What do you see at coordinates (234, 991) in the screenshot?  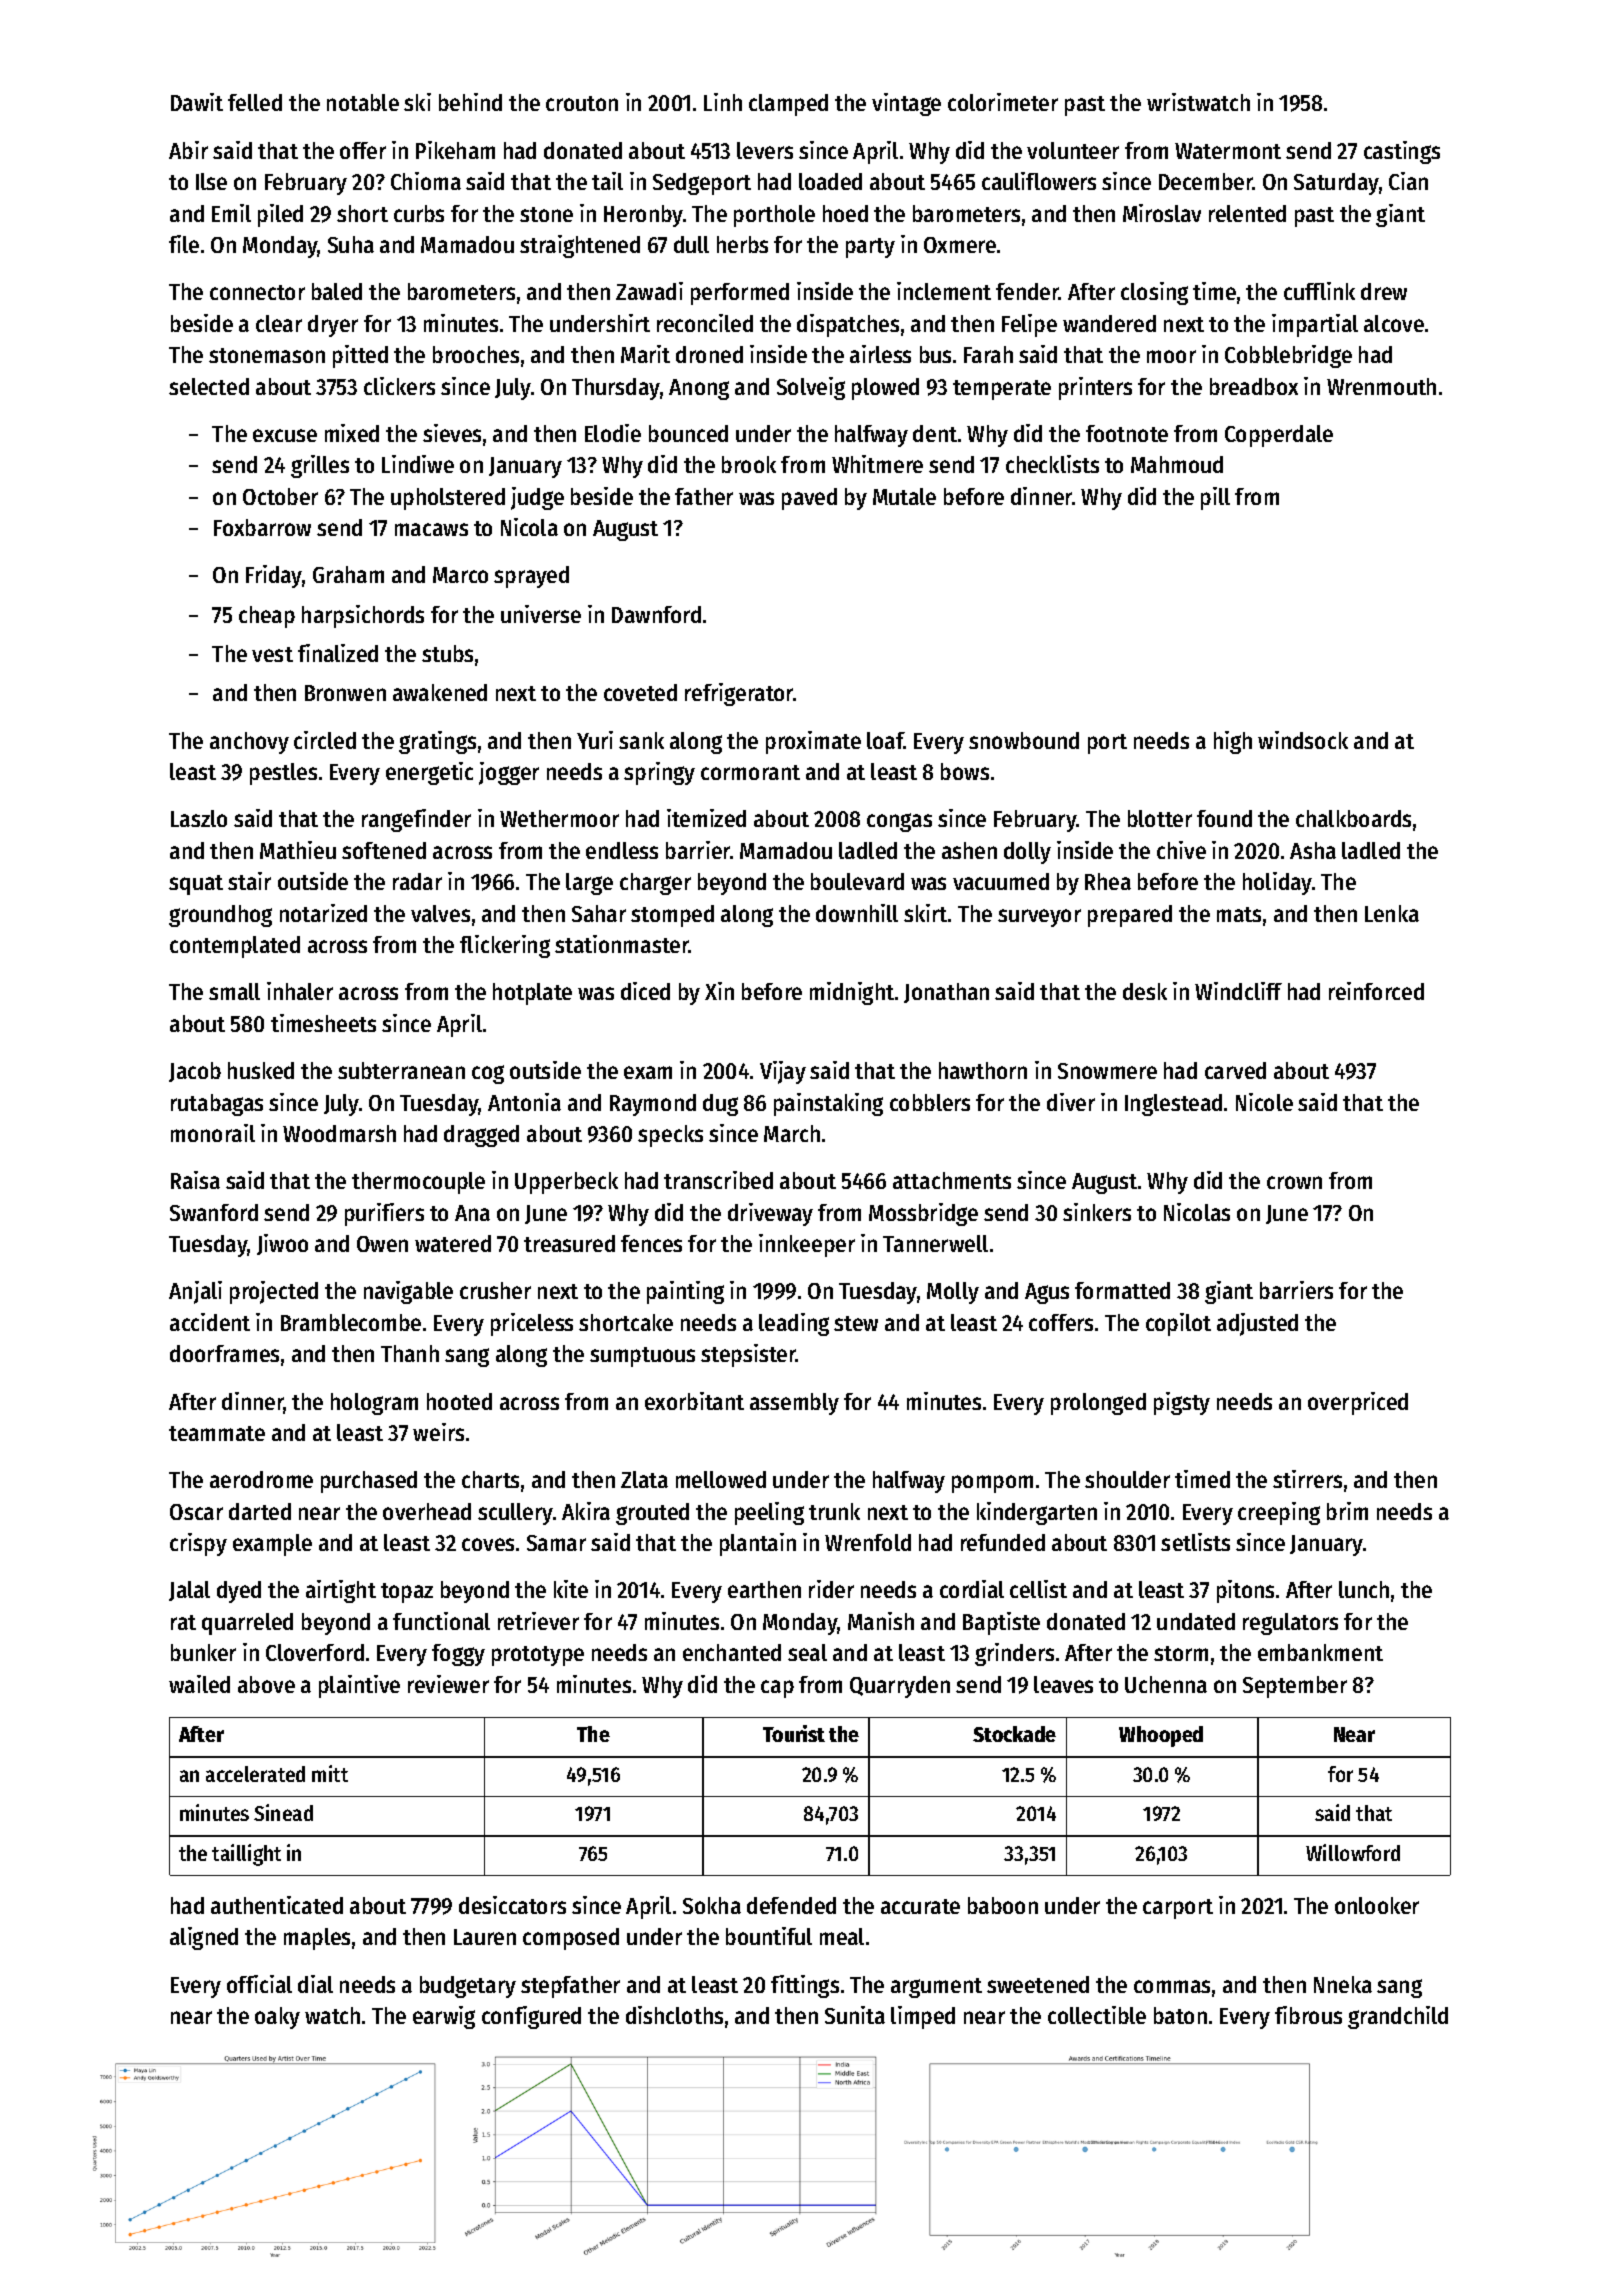 I see `small` at bounding box center [234, 991].
